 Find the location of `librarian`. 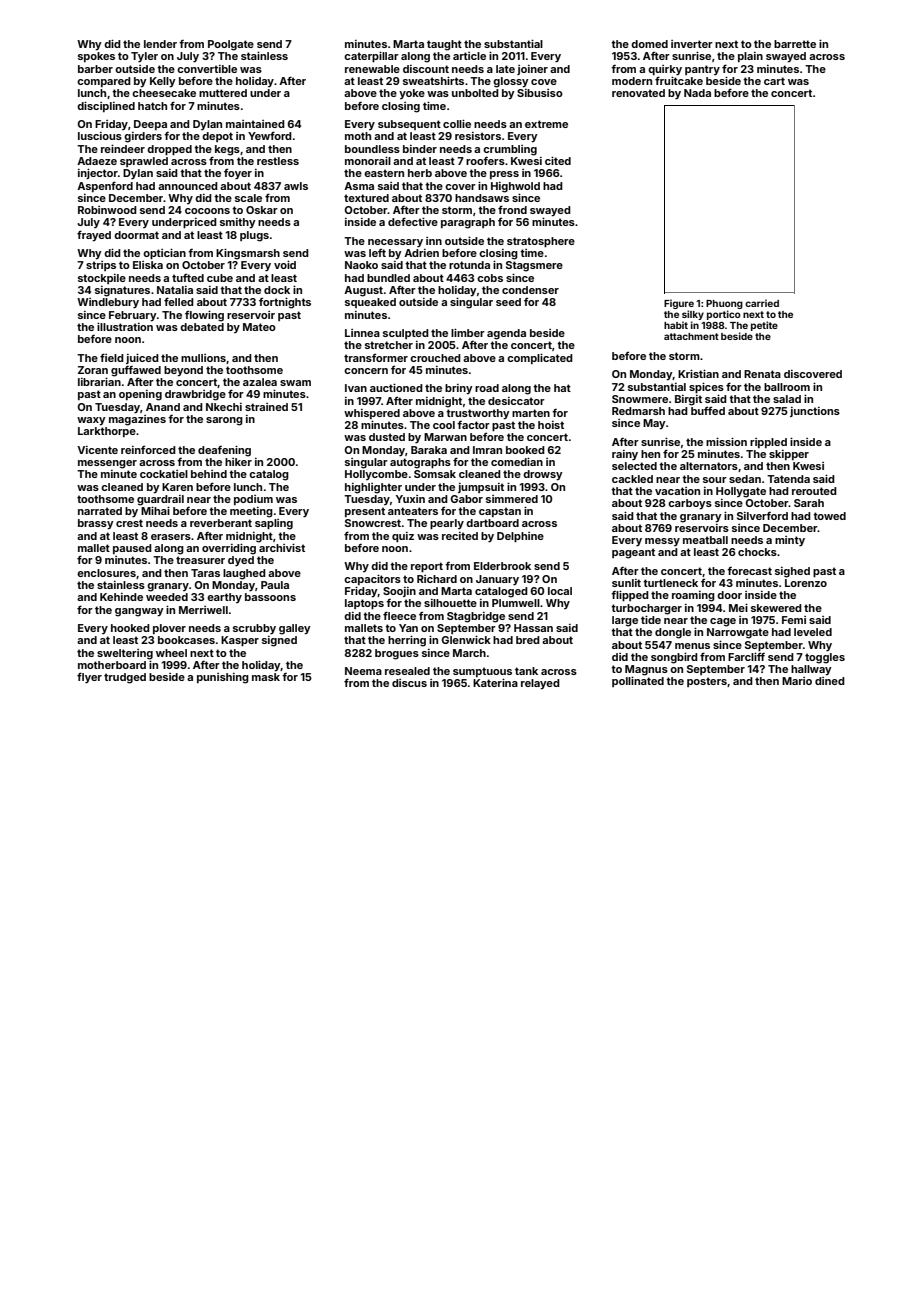

librarian is located at coordinates (99, 381).
